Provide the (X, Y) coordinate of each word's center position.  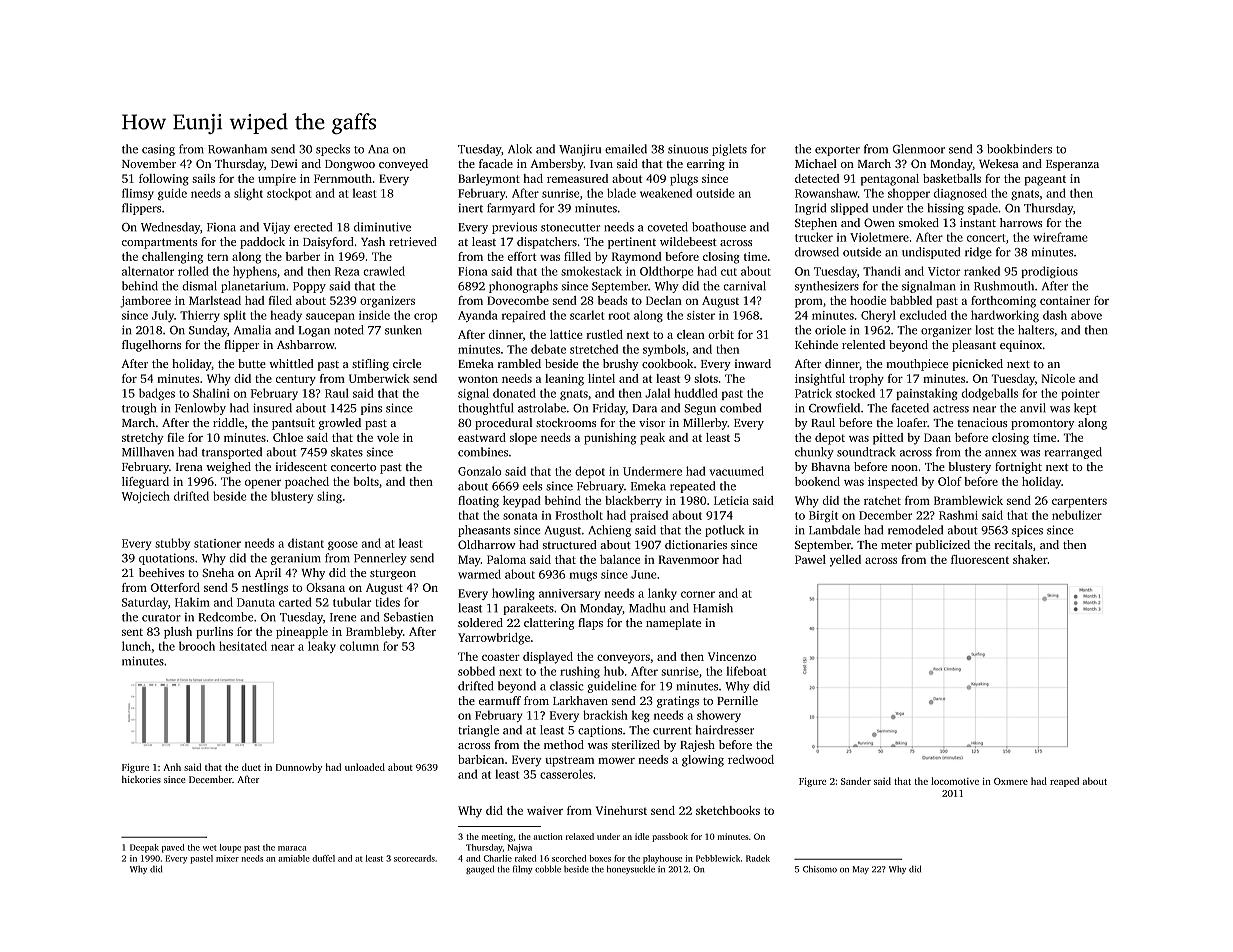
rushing (580, 672)
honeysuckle (631, 869)
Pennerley (380, 559)
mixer (227, 858)
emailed (626, 149)
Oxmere (1011, 781)
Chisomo (820, 869)
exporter (837, 151)
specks (333, 150)
